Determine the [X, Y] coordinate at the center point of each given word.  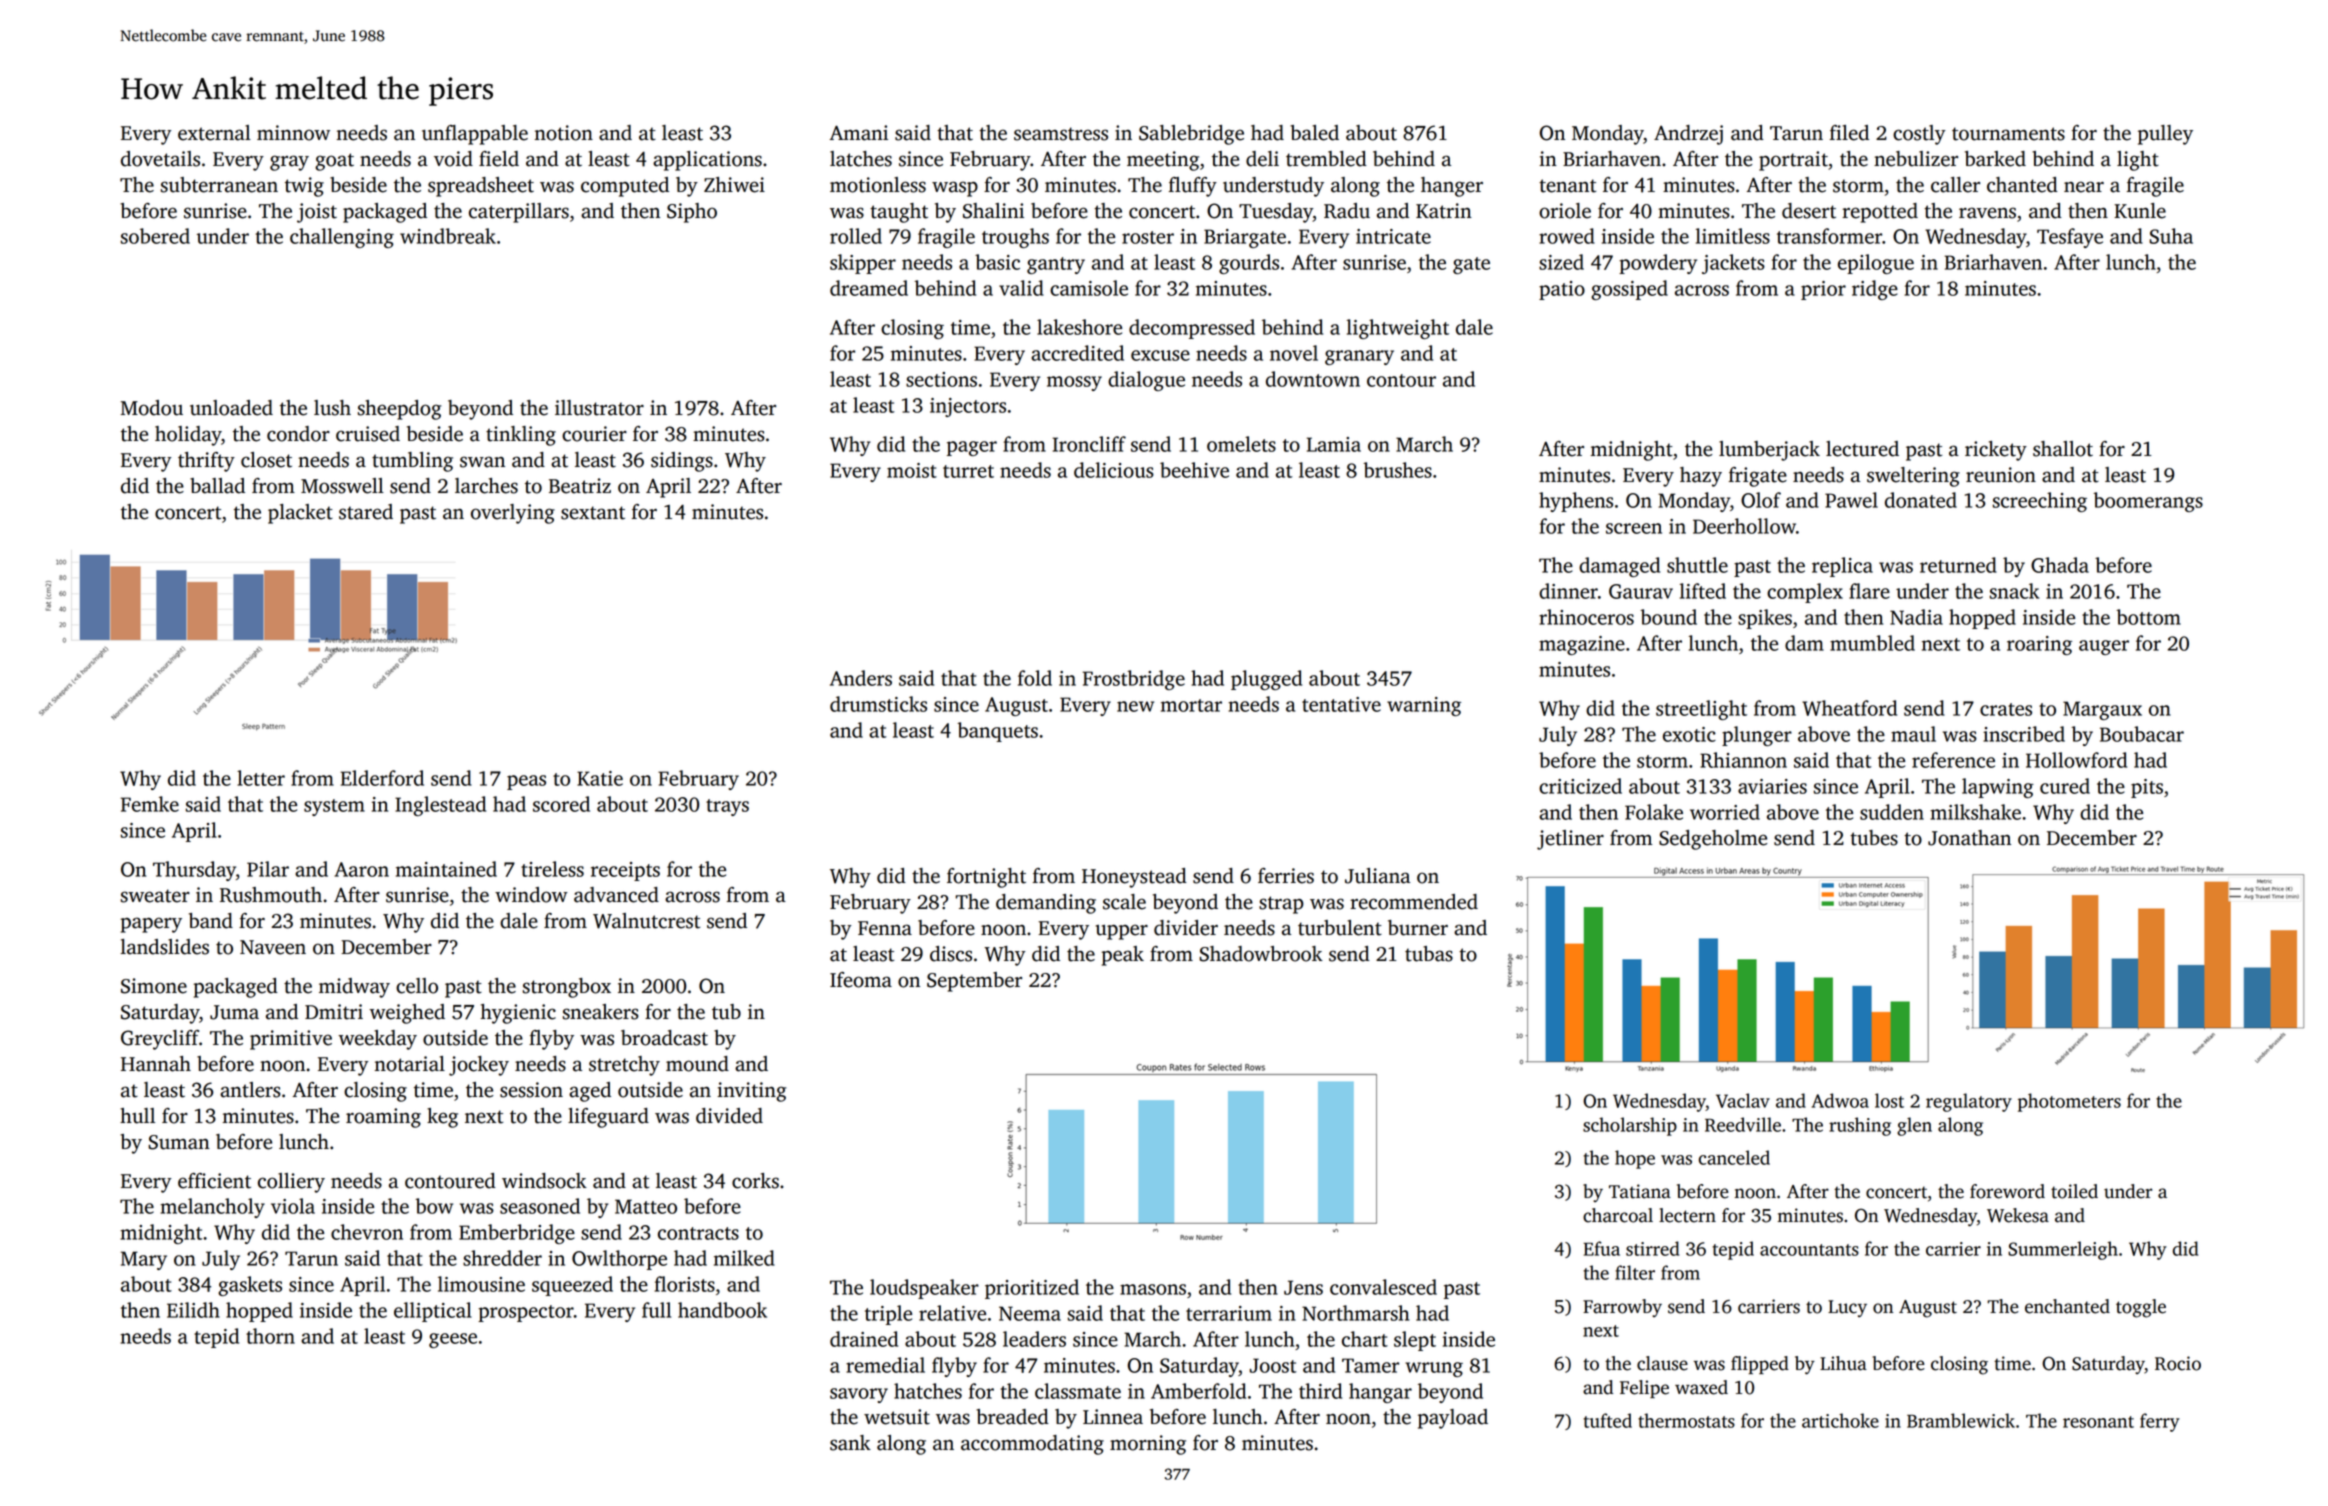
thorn [270, 1336]
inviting [752, 1092]
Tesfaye [2070, 238]
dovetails [160, 159]
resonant [2098, 1422]
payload [1453, 1419]
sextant [593, 513]
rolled [856, 236]
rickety [1996, 451]
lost [1889, 1100]
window [531, 895]
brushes [1397, 470]
